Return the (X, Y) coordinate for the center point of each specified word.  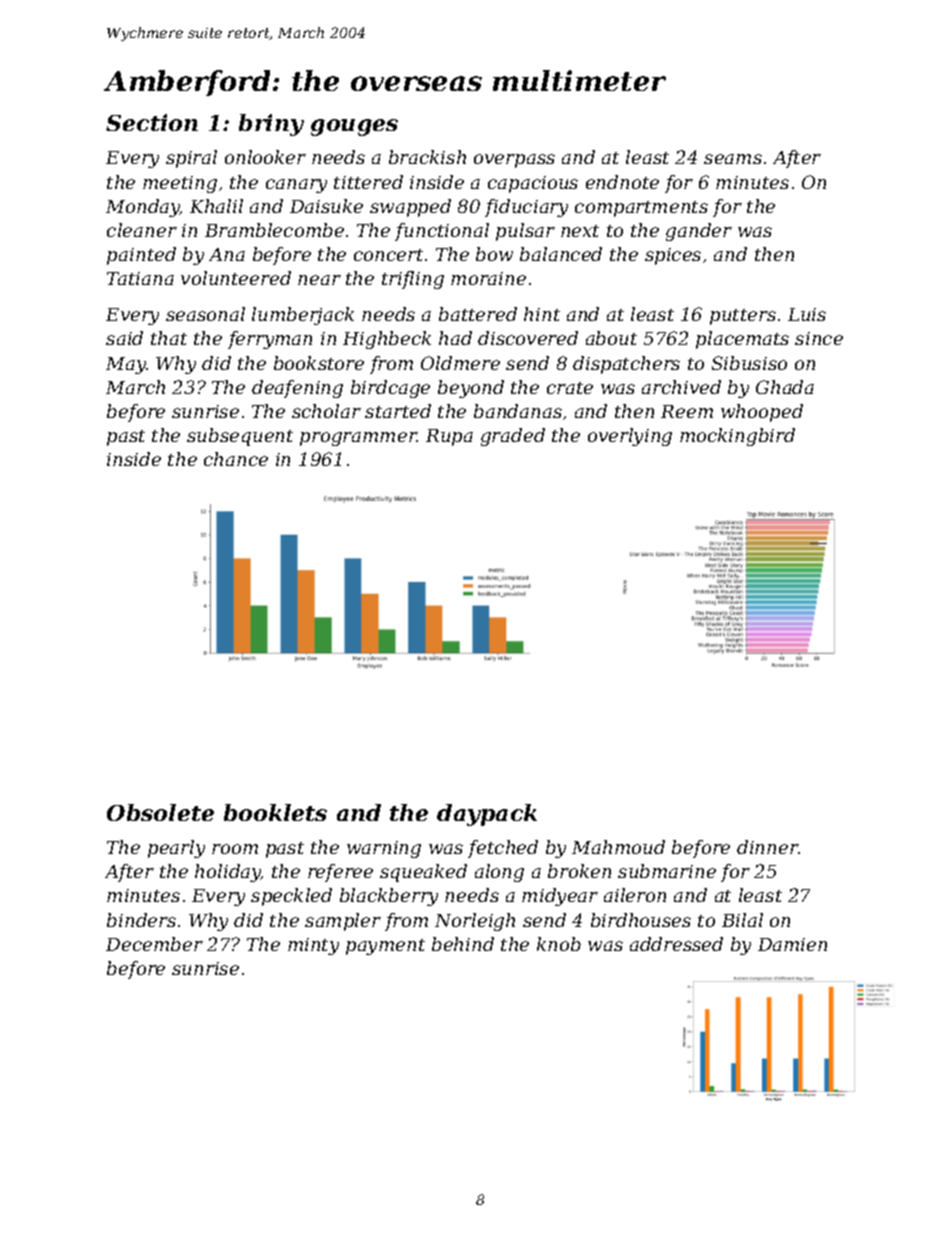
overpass (514, 161)
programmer (358, 439)
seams (733, 159)
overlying (630, 437)
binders (141, 920)
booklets (275, 812)
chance (236, 459)
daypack (487, 815)
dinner (767, 847)
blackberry (389, 897)
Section (152, 122)
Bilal (742, 920)
